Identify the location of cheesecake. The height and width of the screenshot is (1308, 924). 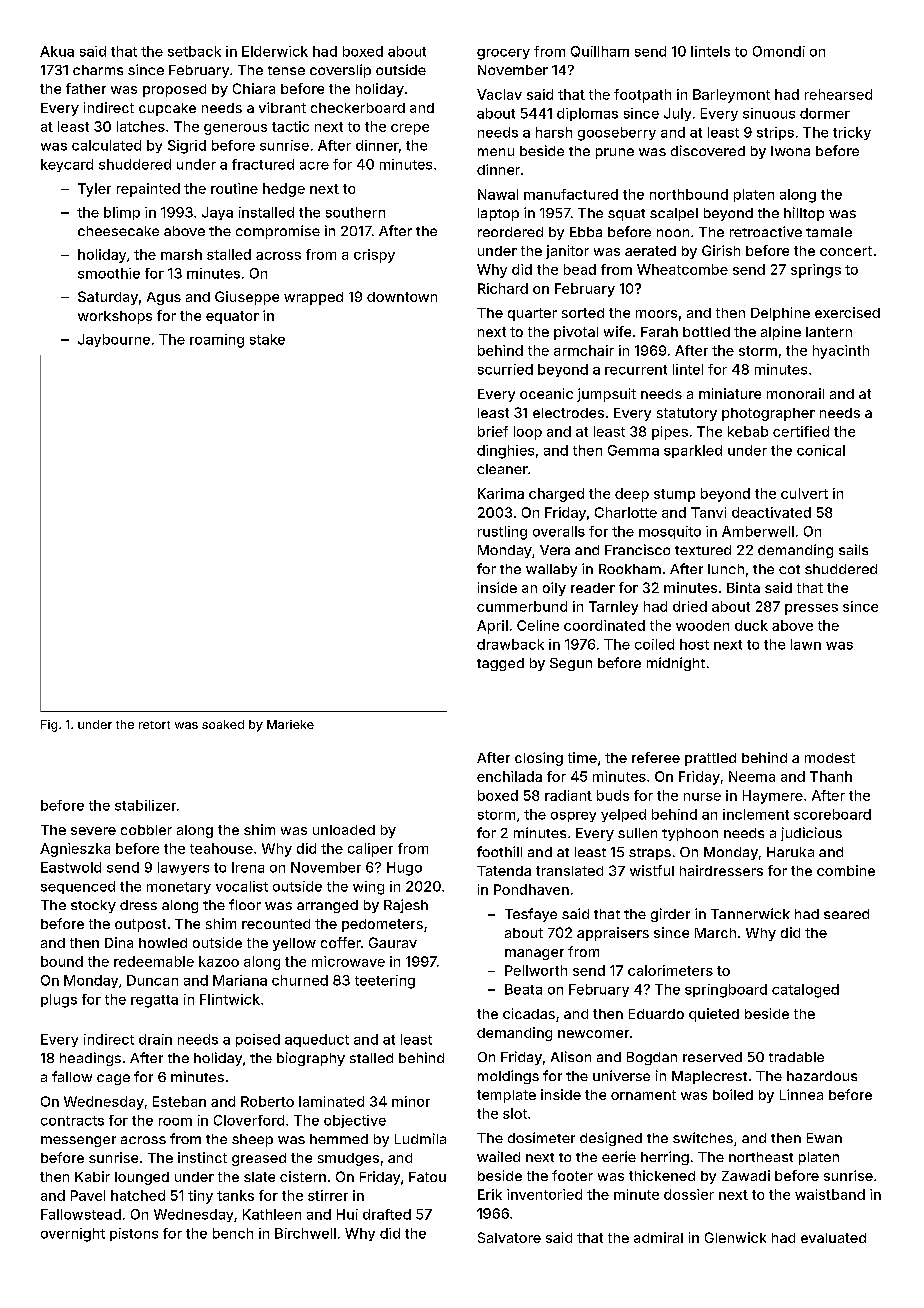
(118, 231).
